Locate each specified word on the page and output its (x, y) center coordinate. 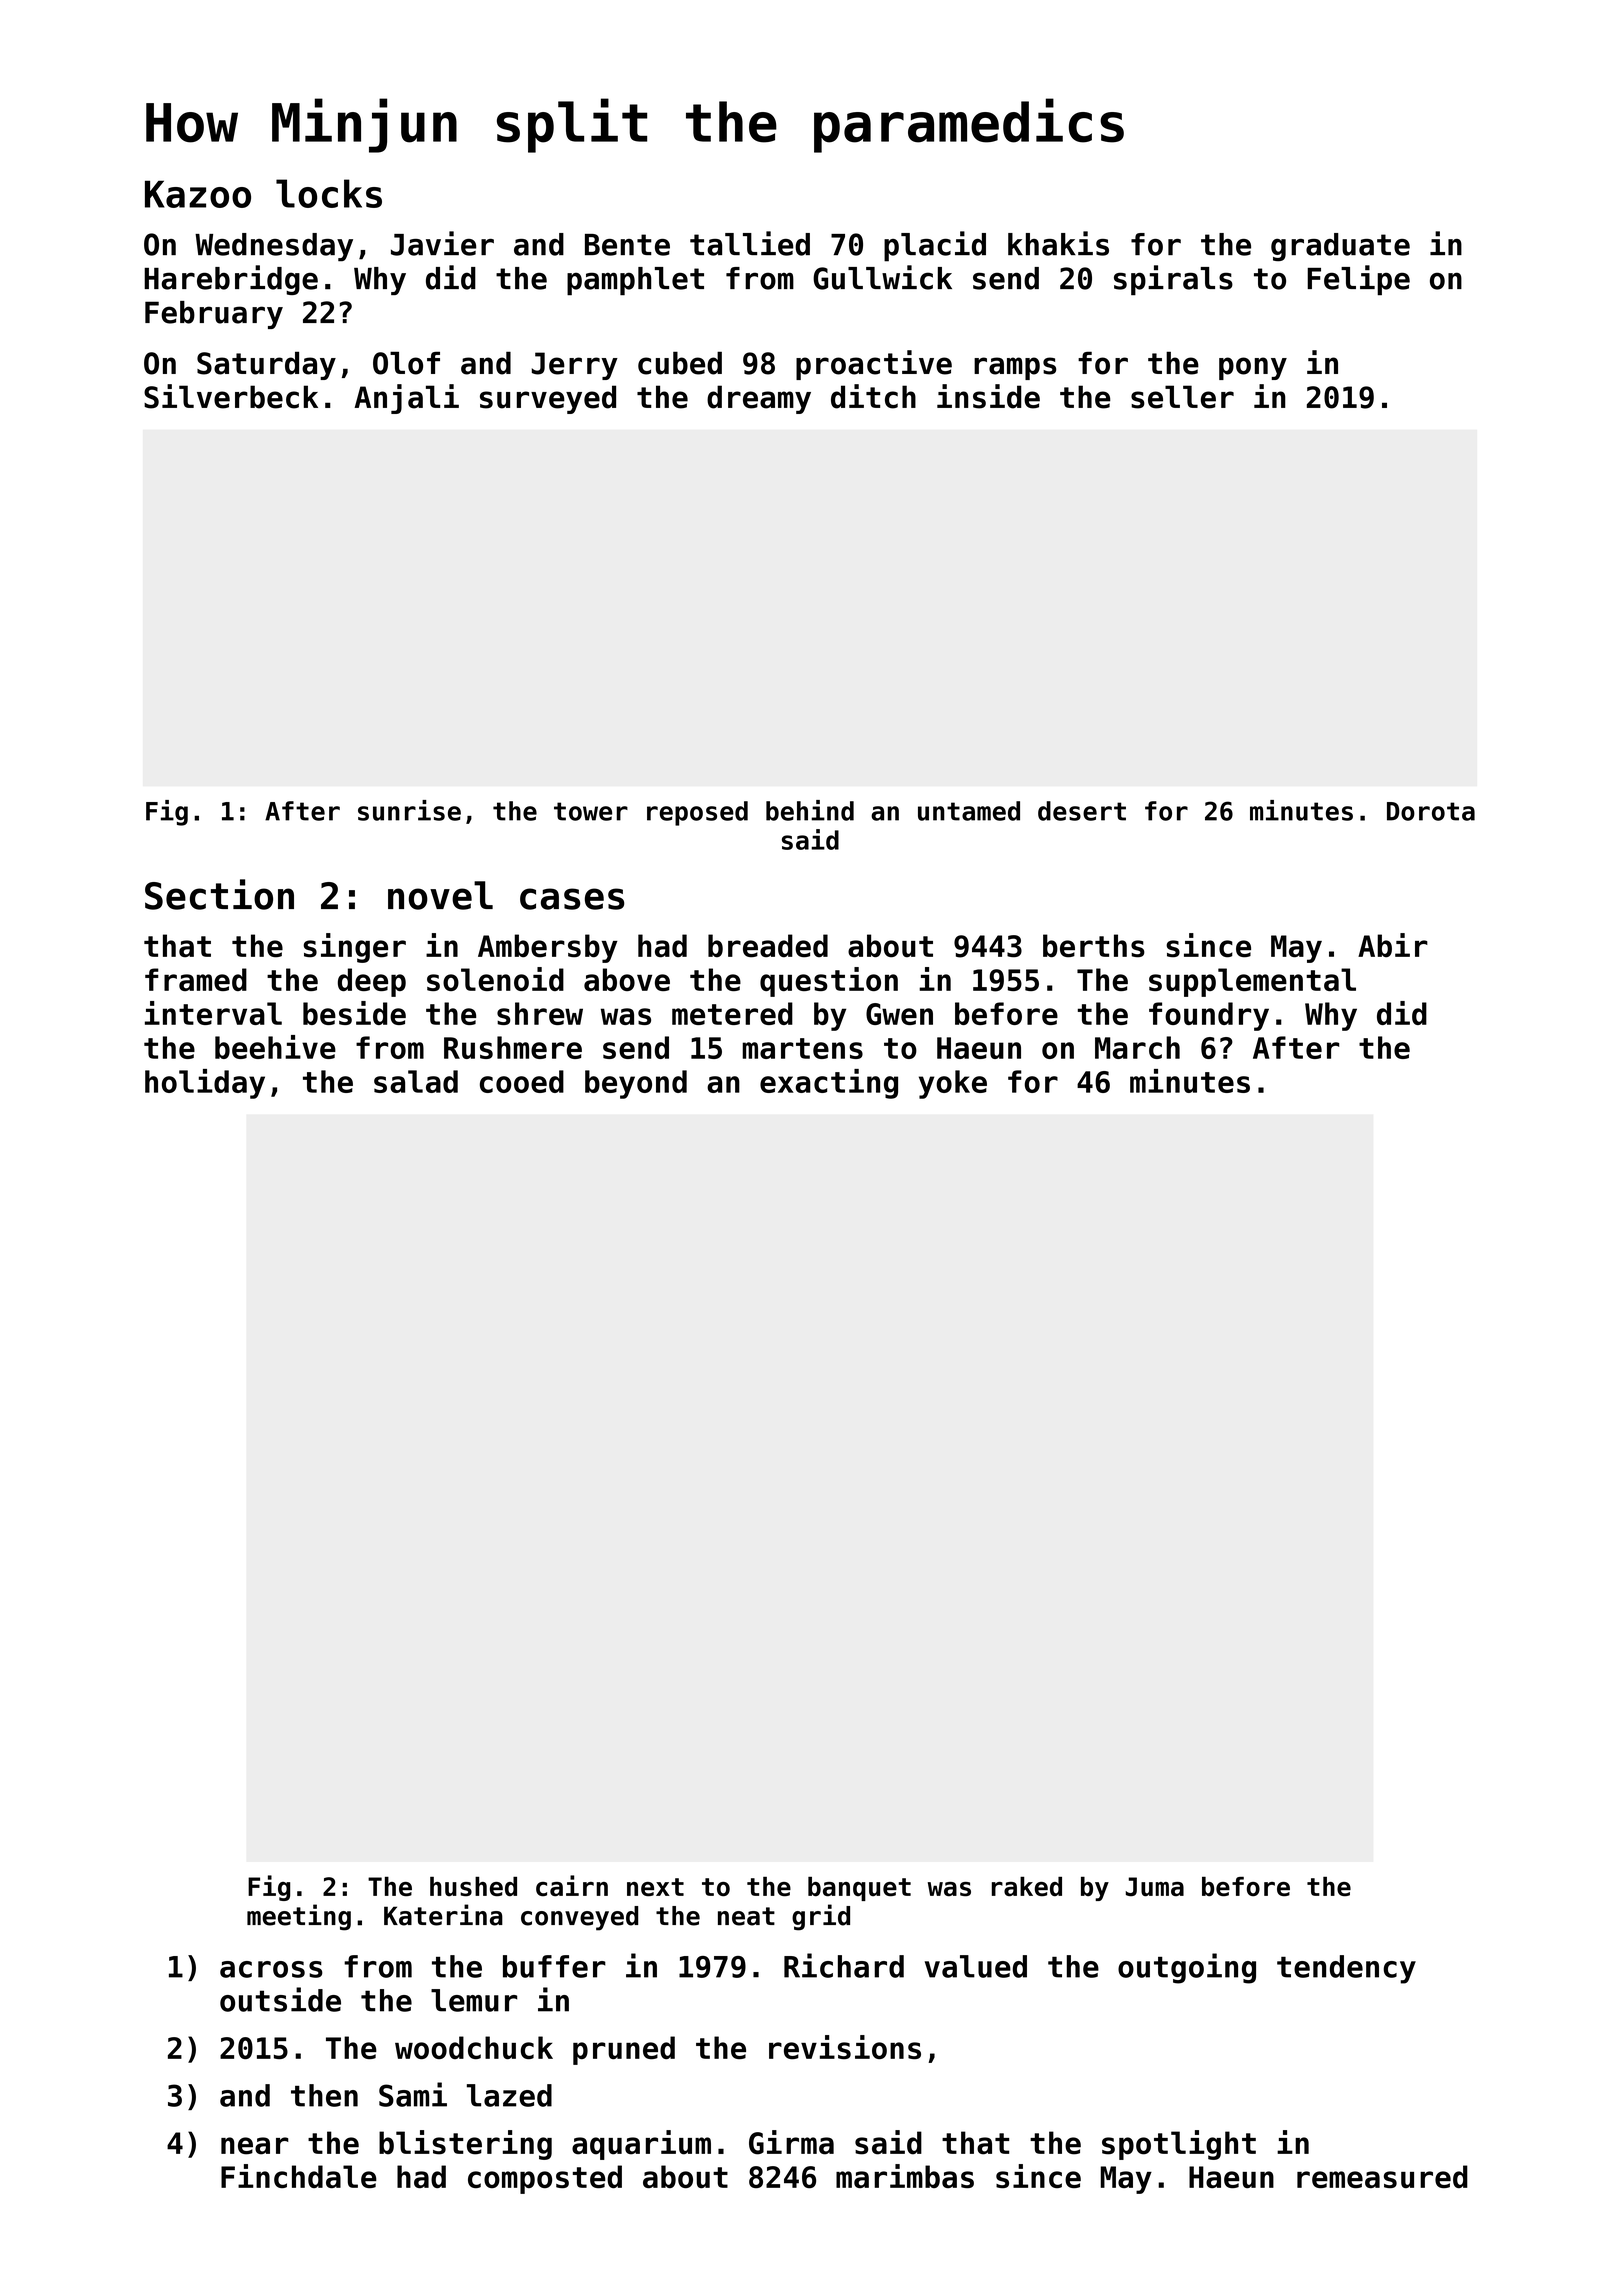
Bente (627, 245)
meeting (299, 1917)
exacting (829, 1084)
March (1137, 1047)
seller (1182, 397)
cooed (522, 1081)
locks (329, 193)
